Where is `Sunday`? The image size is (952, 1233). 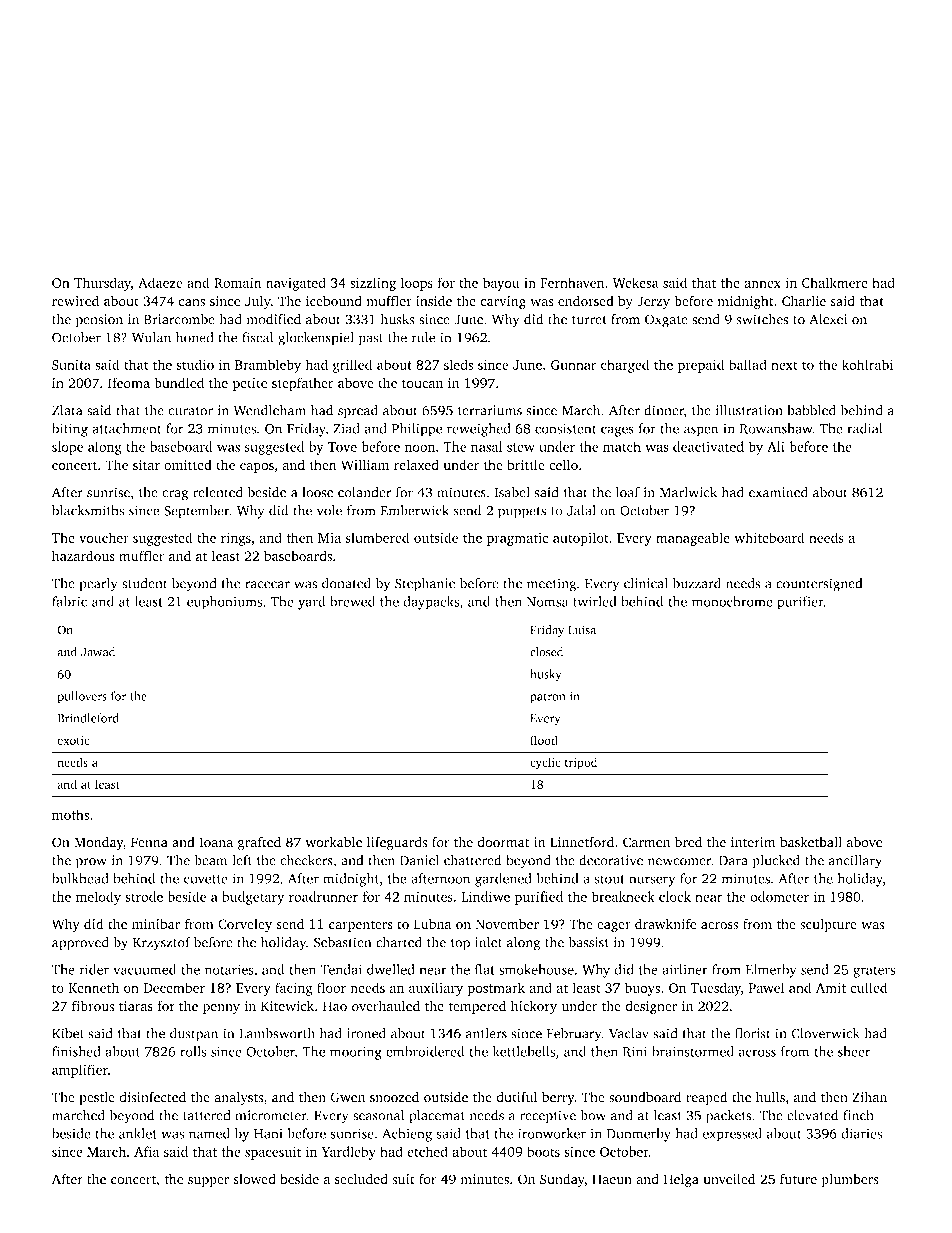 Sunday is located at coordinates (562, 1180).
